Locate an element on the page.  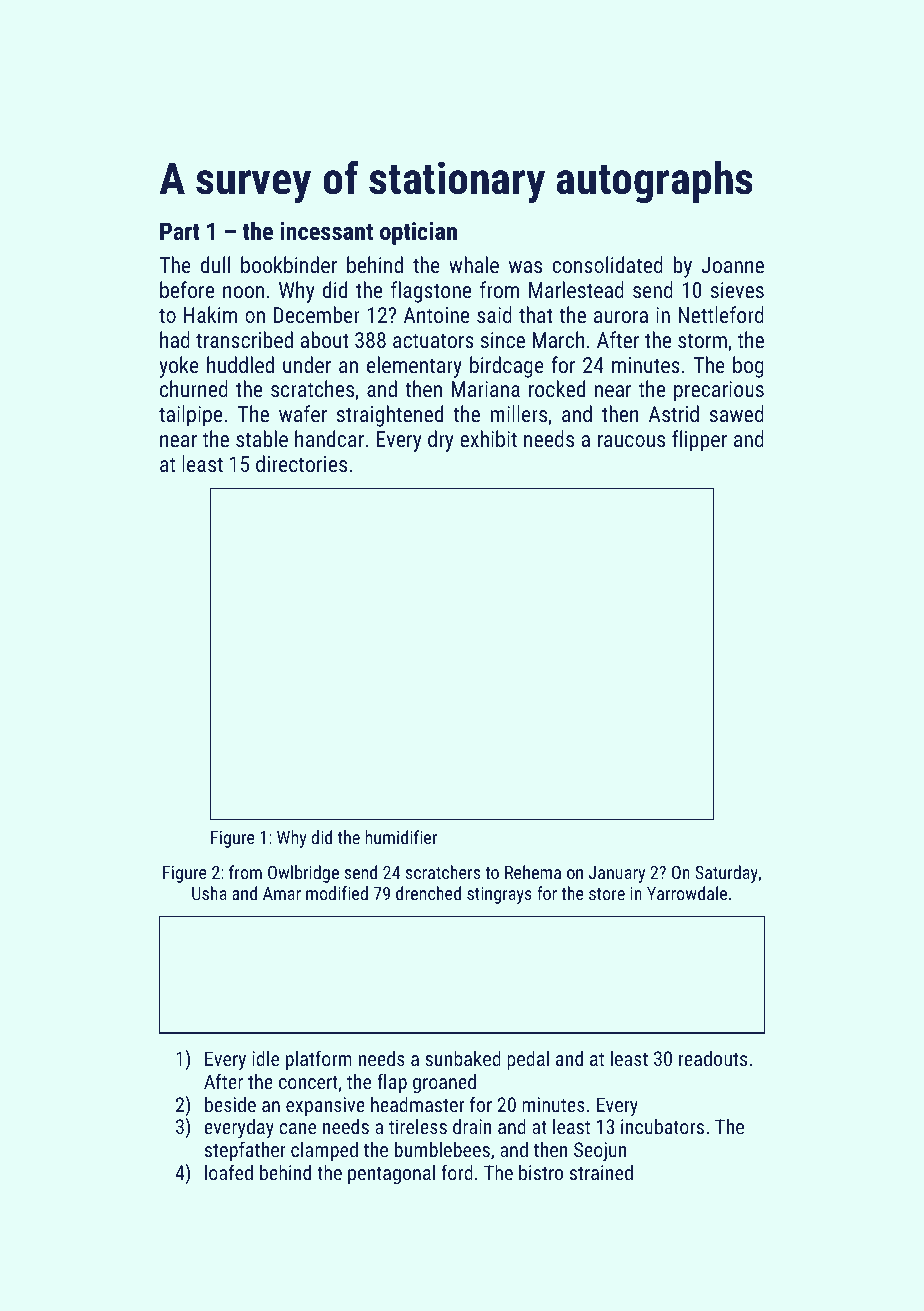
consolidated is located at coordinates (608, 264).
